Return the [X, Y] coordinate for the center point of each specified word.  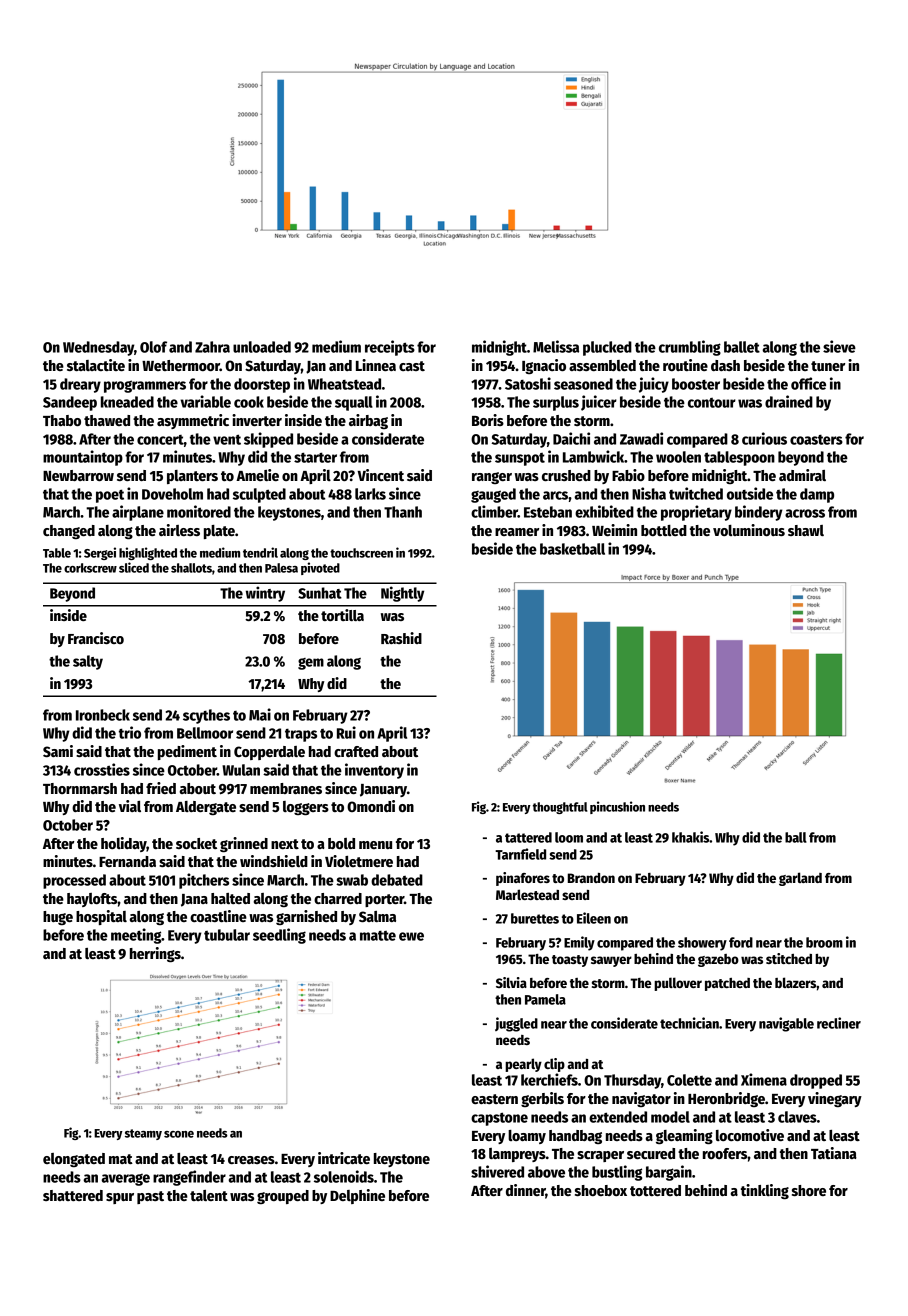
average [125, 1180]
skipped [268, 440]
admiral [802, 475]
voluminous [749, 530]
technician [689, 1023]
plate [219, 532]
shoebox [601, 1190]
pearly [523, 1065]
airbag [368, 421]
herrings [155, 954]
